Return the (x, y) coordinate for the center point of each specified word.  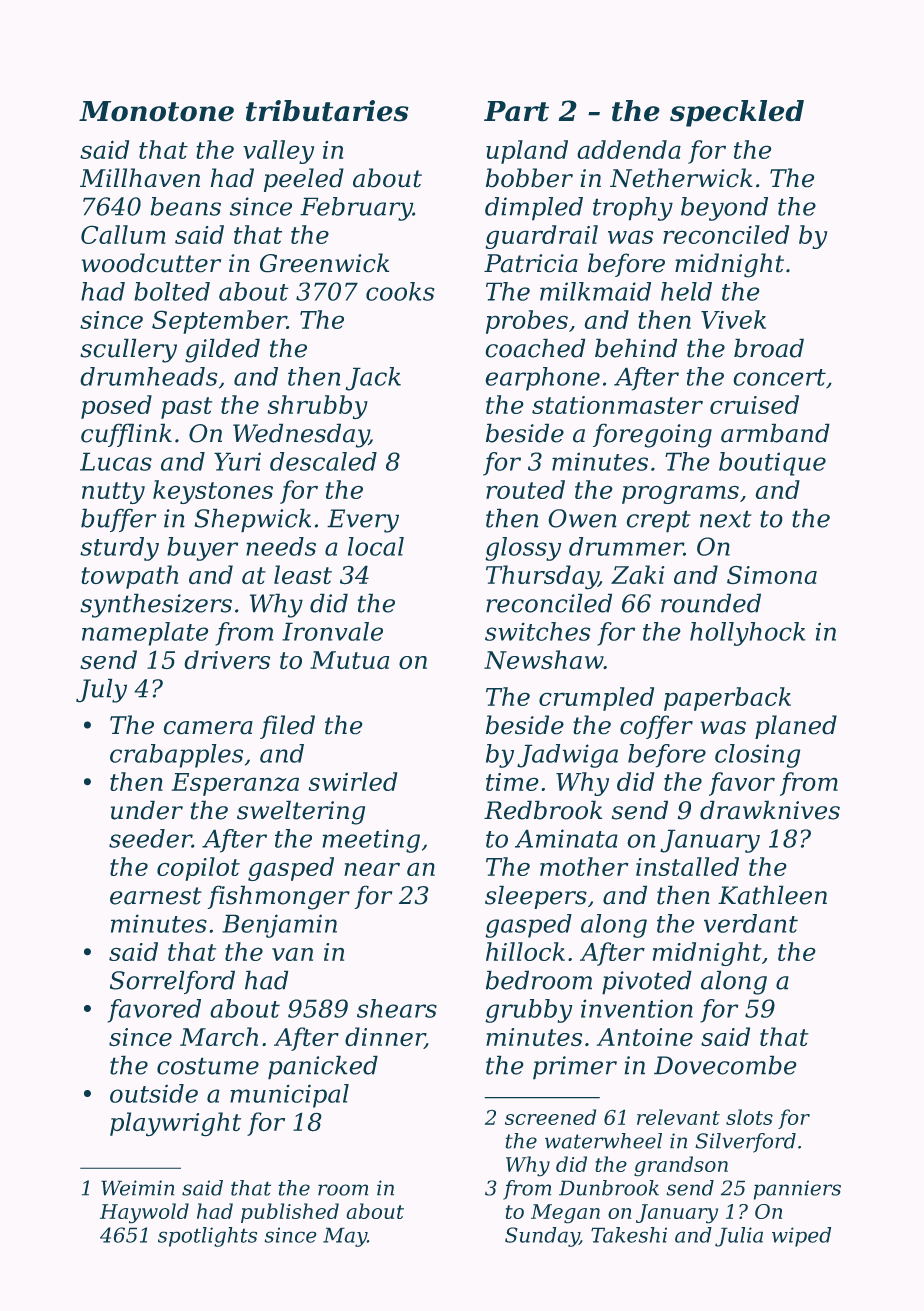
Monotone (156, 111)
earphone (542, 379)
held (686, 291)
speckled (737, 113)
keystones (213, 492)
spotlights (207, 1237)
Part (516, 111)
